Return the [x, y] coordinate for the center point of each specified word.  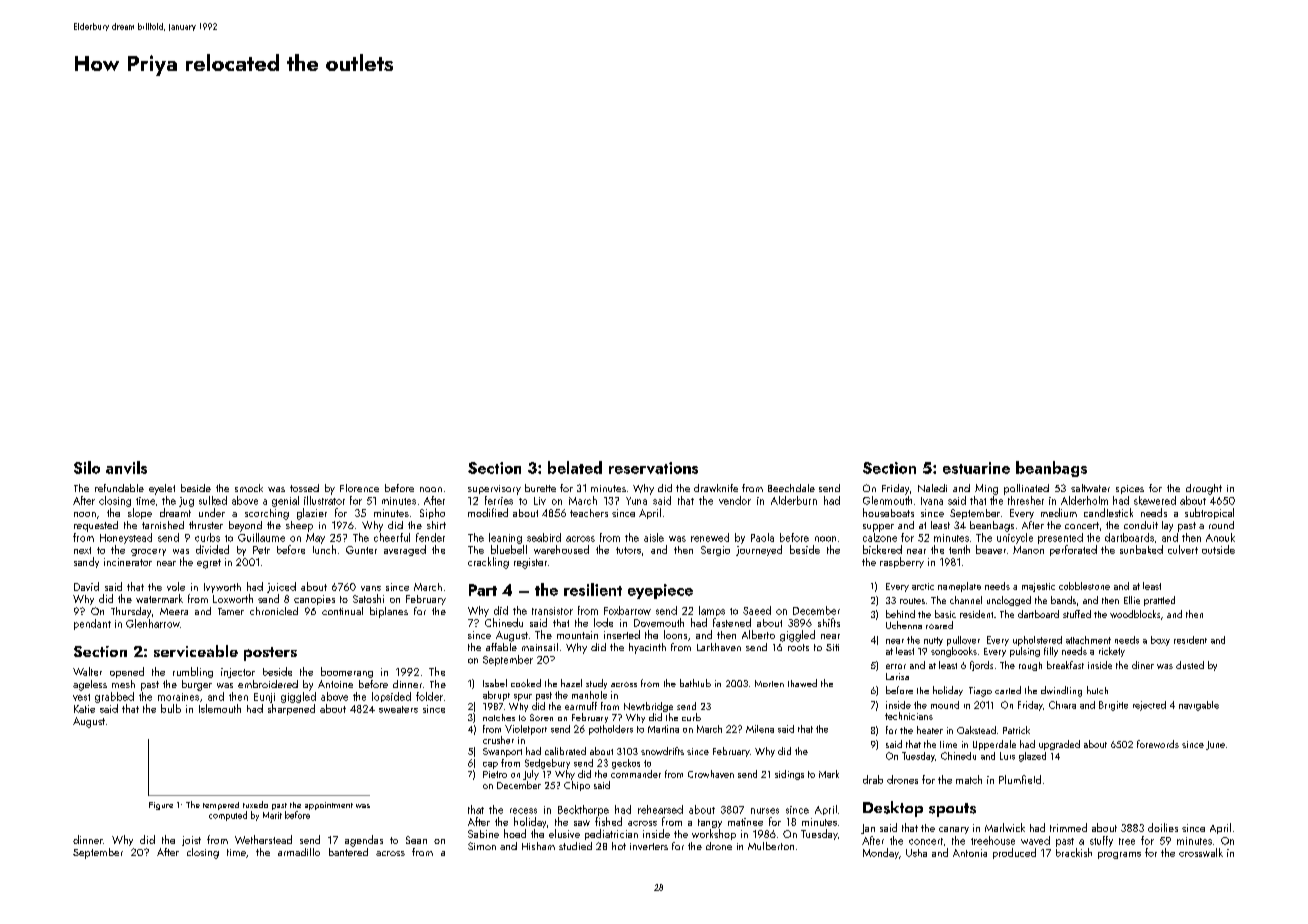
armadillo [299, 852]
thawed [802, 683]
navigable [1199, 706]
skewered [1155, 500]
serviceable [196, 651]
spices [1130, 489]
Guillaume [261, 537]
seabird [544, 537]
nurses [765, 811]
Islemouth [220, 708]
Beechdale [791, 488]
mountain [577, 635]
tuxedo [255, 804]
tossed [304, 488]
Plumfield [1020, 779]
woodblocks [1135, 614]
